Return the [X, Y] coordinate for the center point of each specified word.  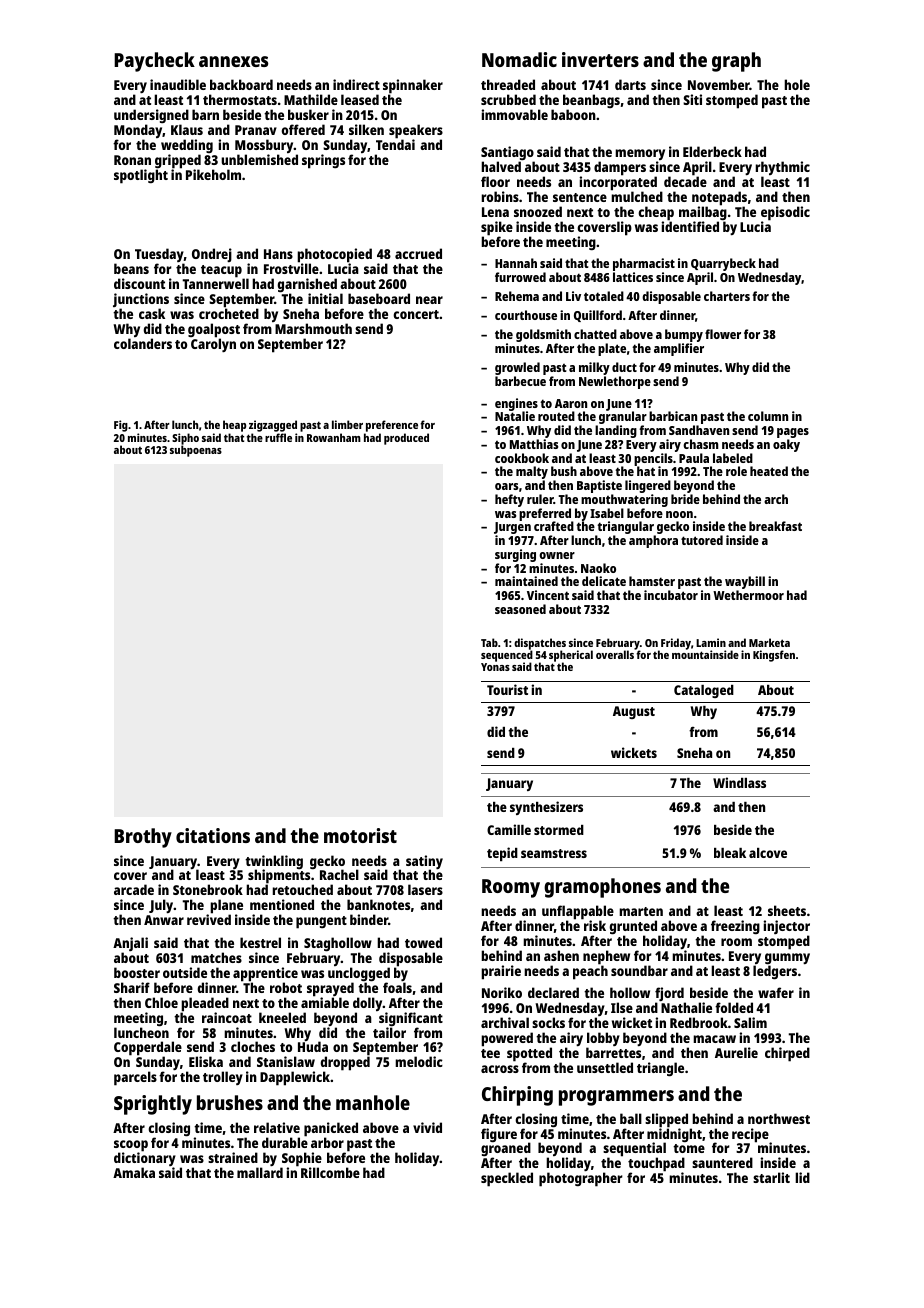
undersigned [151, 116]
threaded [508, 84]
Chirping [517, 1096]
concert [416, 314]
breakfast [775, 526]
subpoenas [196, 451]
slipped [666, 1120]
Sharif [132, 987]
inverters [600, 59]
